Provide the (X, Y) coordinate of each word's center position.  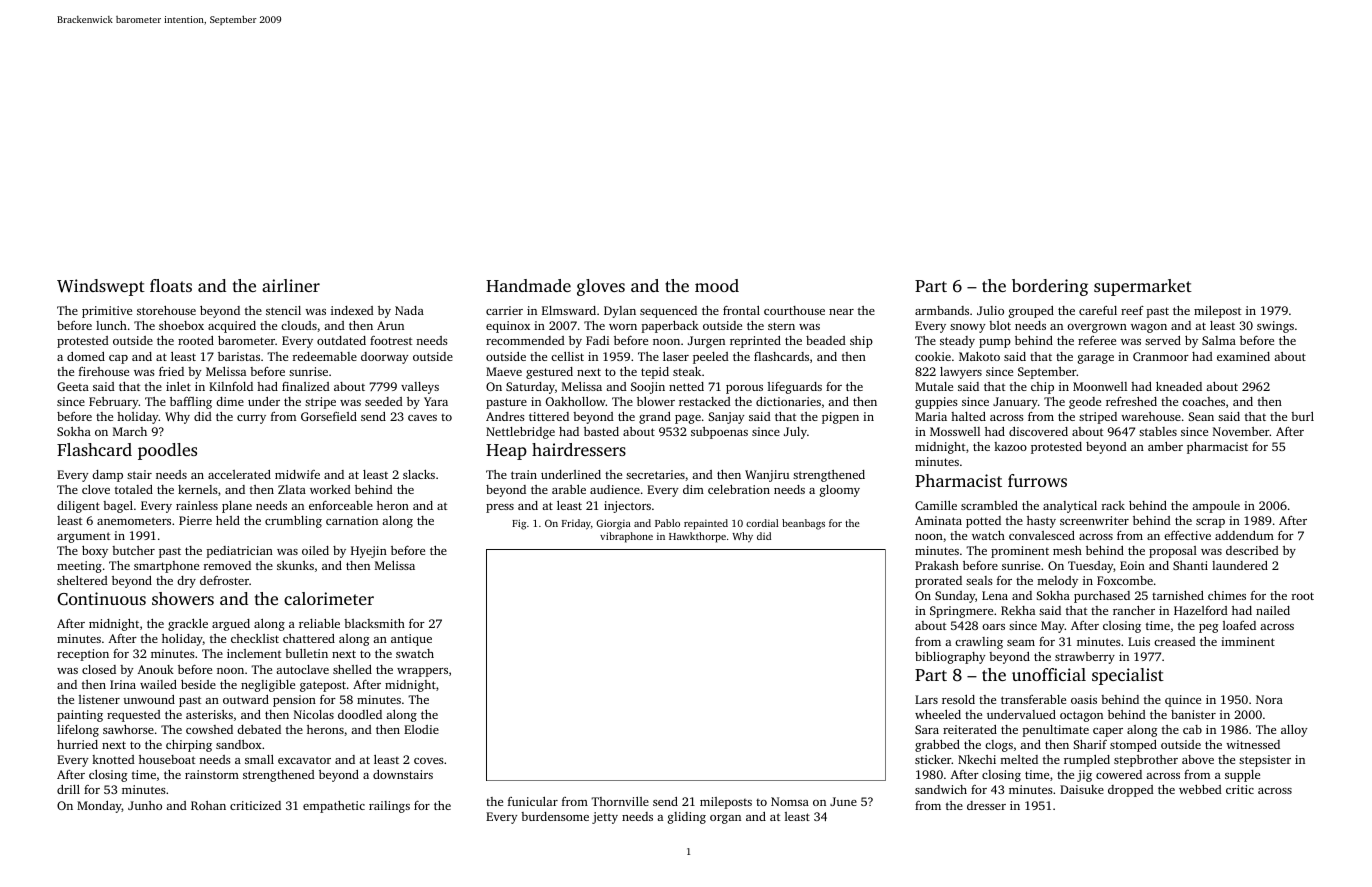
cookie (933, 356)
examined (1243, 356)
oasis (1084, 699)
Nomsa (790, 801)
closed (99, 669)
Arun (390, 325)
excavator (304, 760)
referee (1097, 340)
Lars (926, 699)
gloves (601, 287)
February (114, 403)
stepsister (1265, 761)
